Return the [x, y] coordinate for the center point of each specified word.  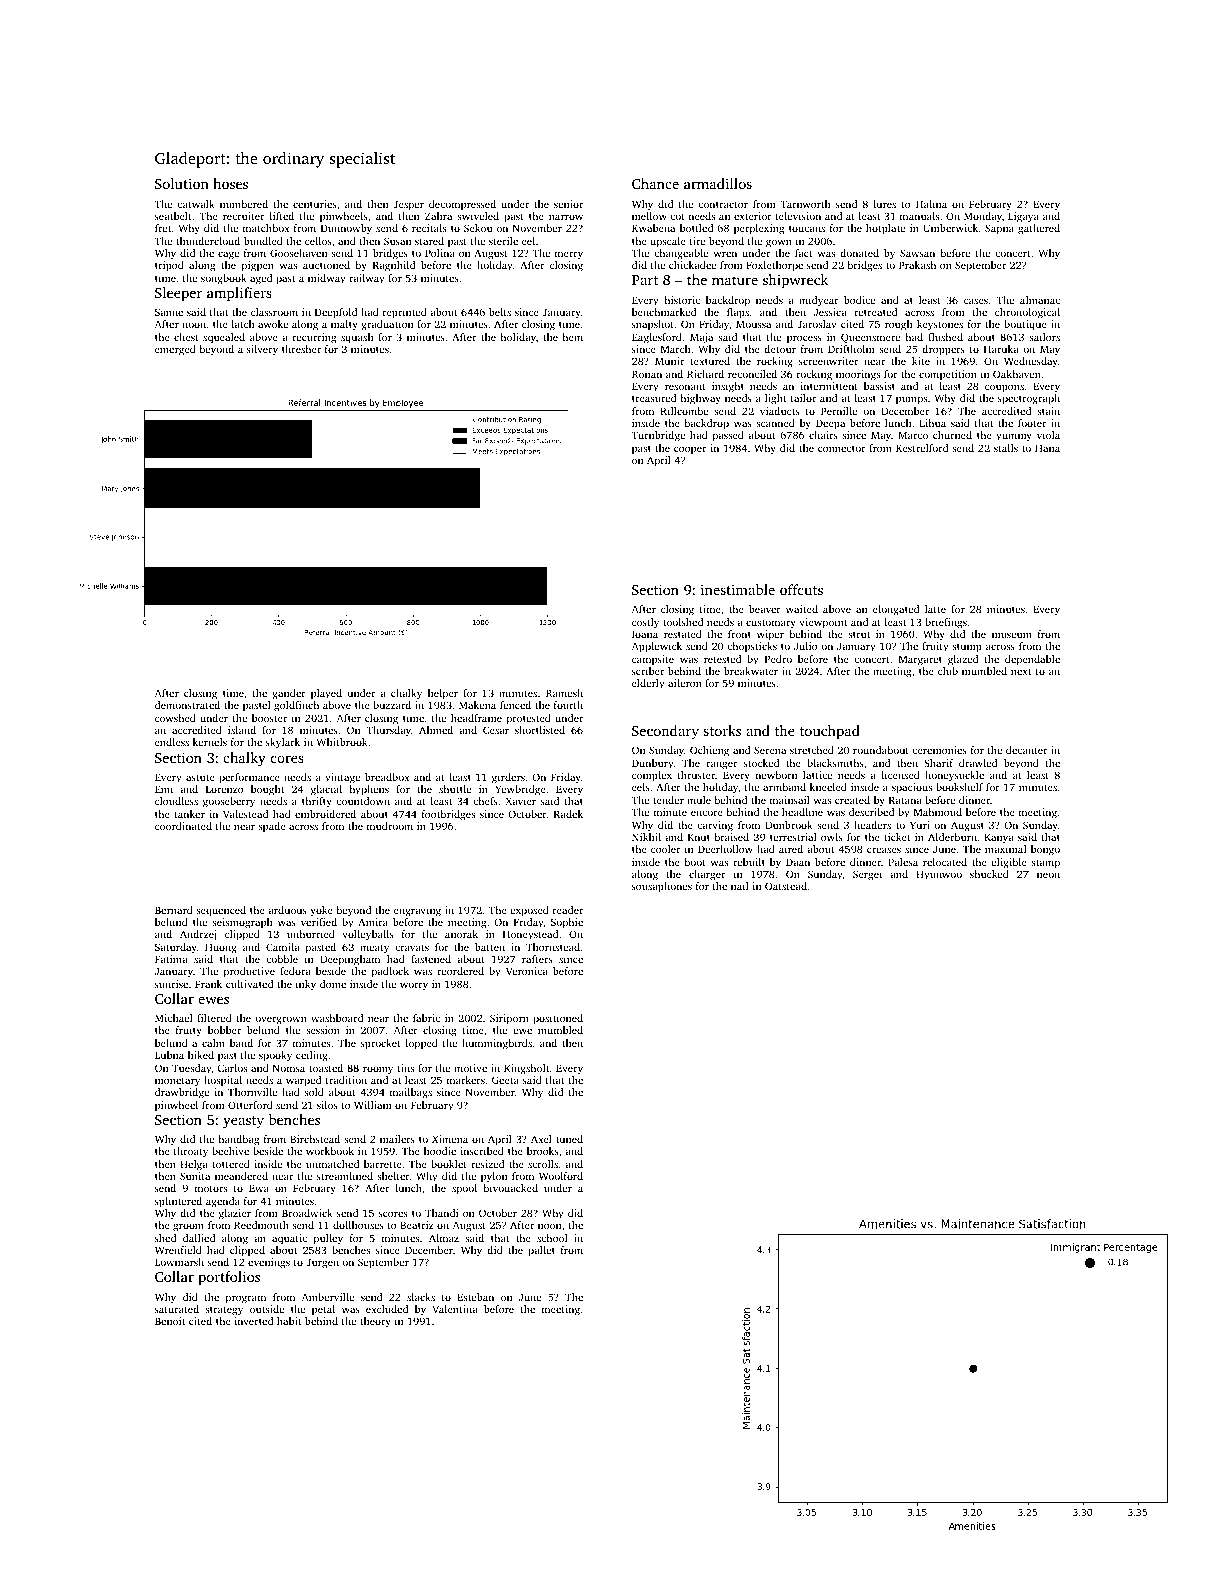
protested [529, 719]
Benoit [170, 1321]
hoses [230, 183]
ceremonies [939, 750]
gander [289, 694]
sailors [1044, 337]
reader [568, 910]
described [871, 812]
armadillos [718, 183]
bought [267, 790]
